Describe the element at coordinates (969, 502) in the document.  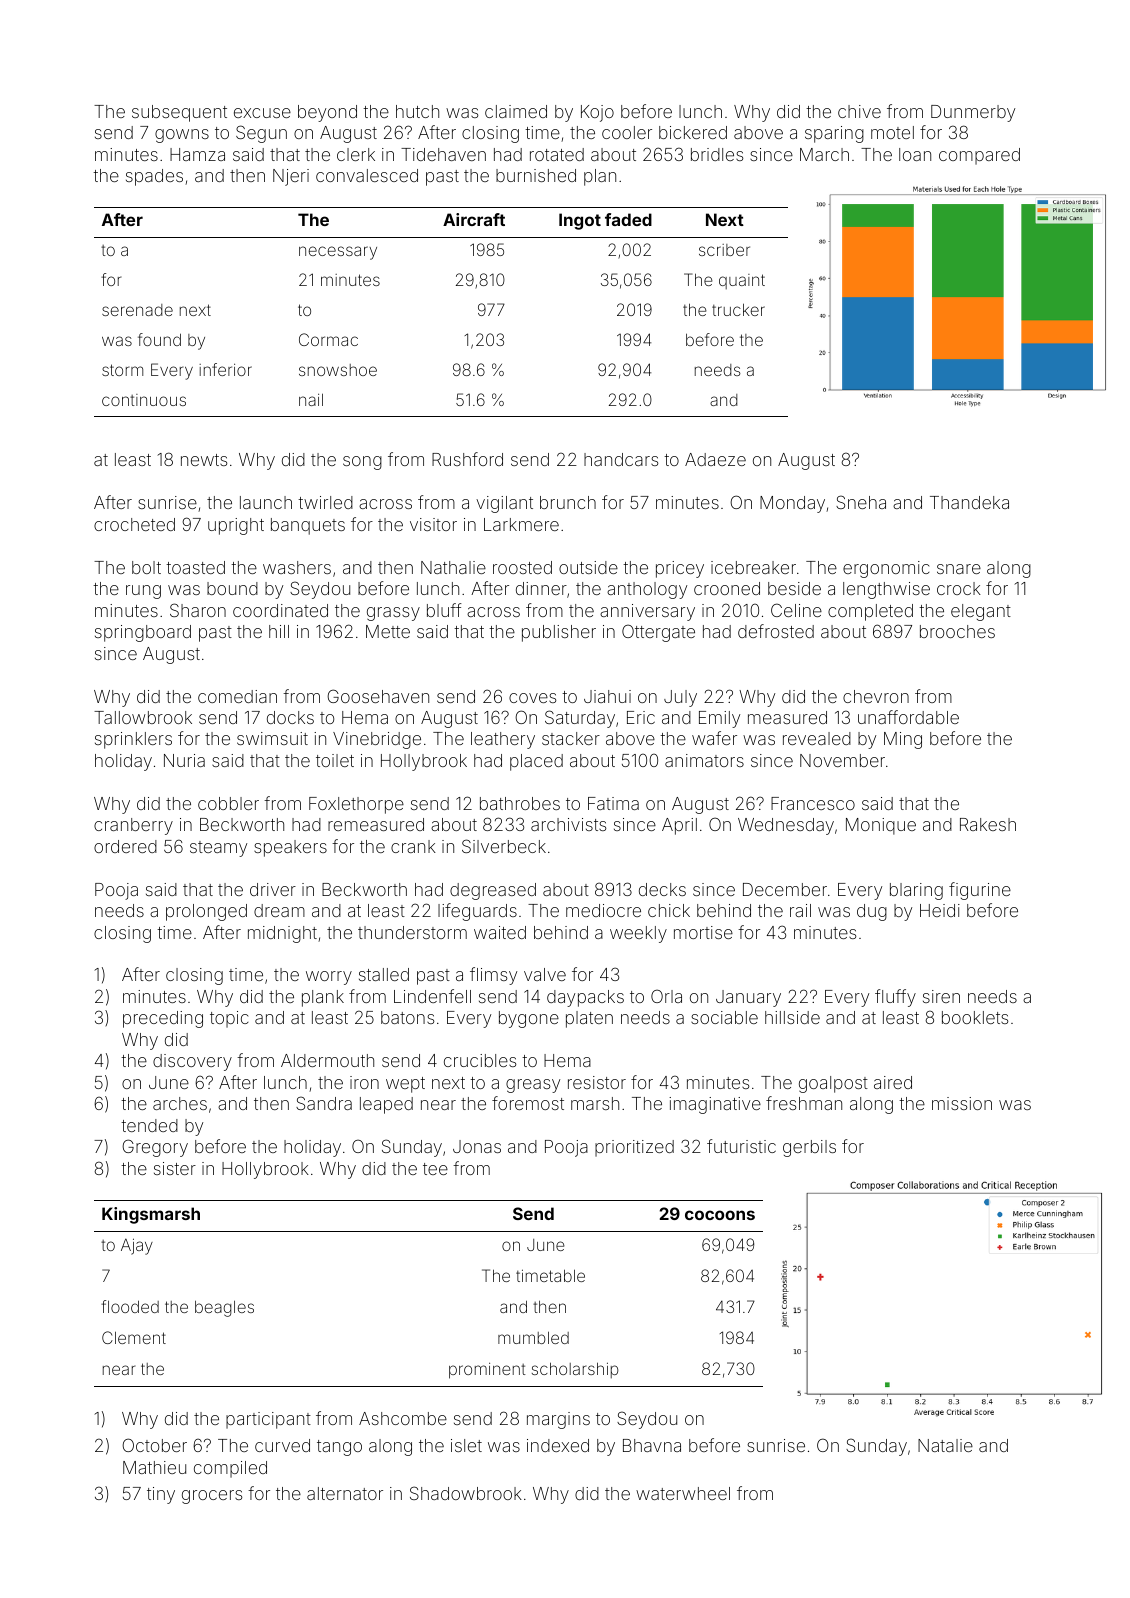
I see `Thandeka` at that location.
